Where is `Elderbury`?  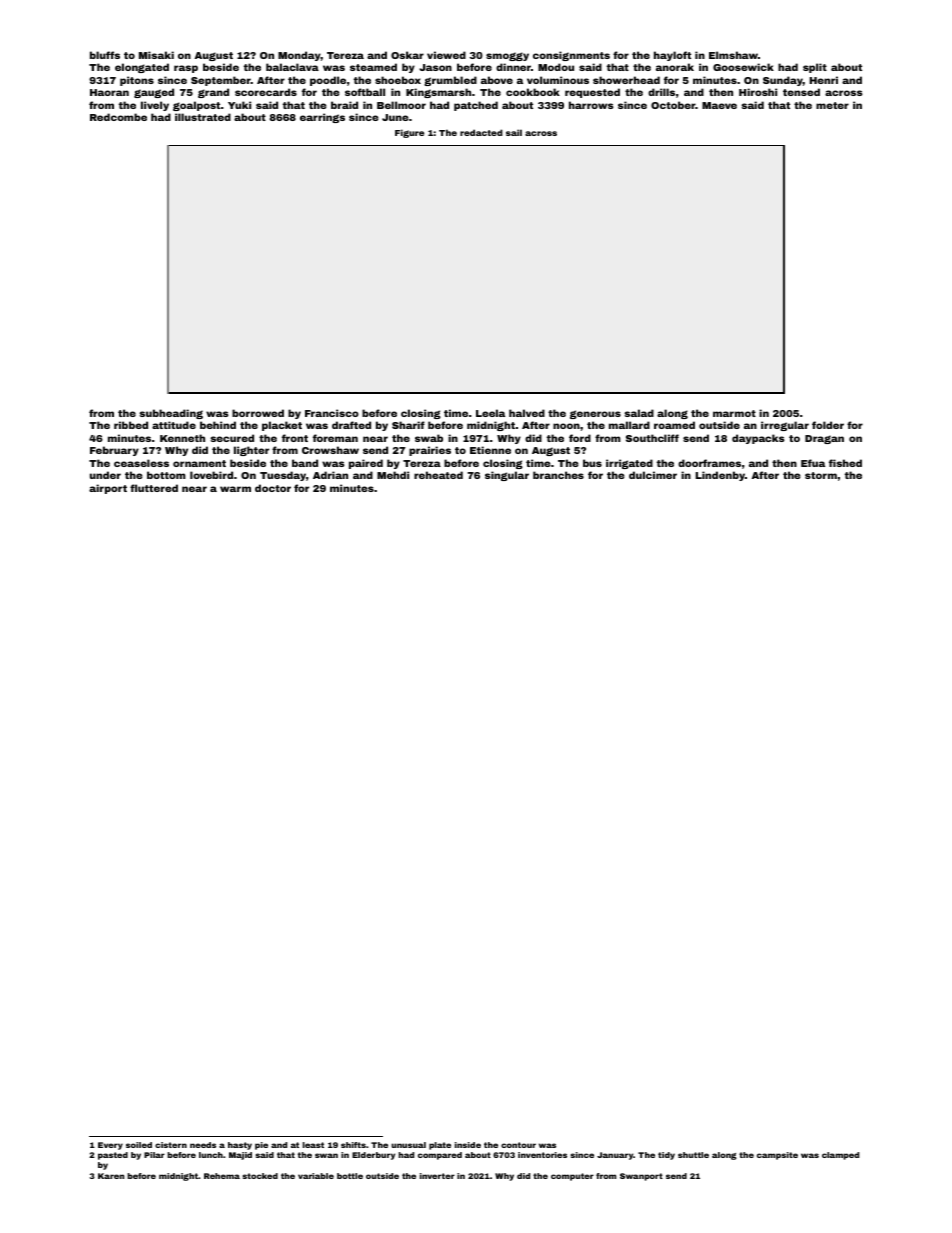
Elderbury is located at coordinates (373, 1156).
